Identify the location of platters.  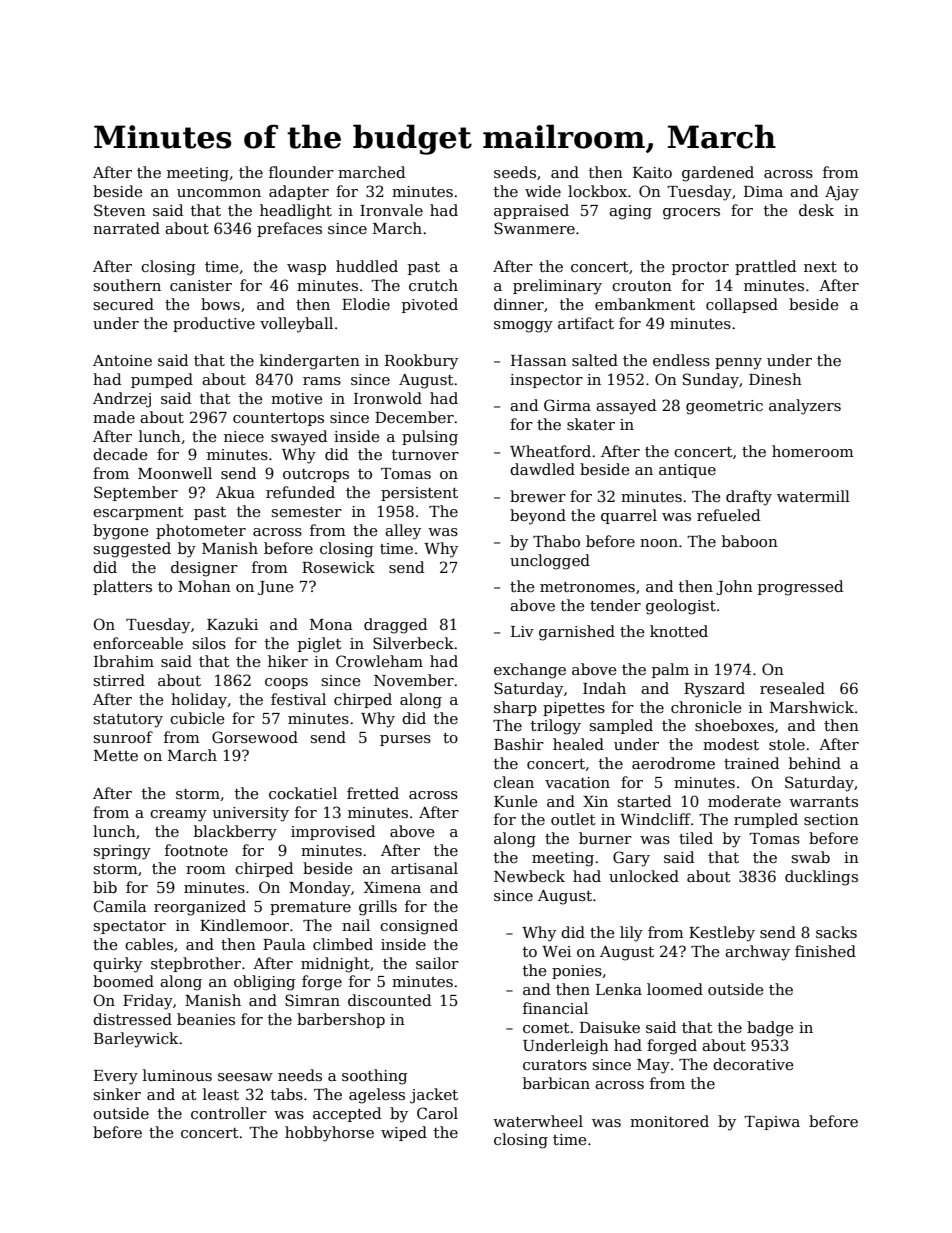
(122, 587).
